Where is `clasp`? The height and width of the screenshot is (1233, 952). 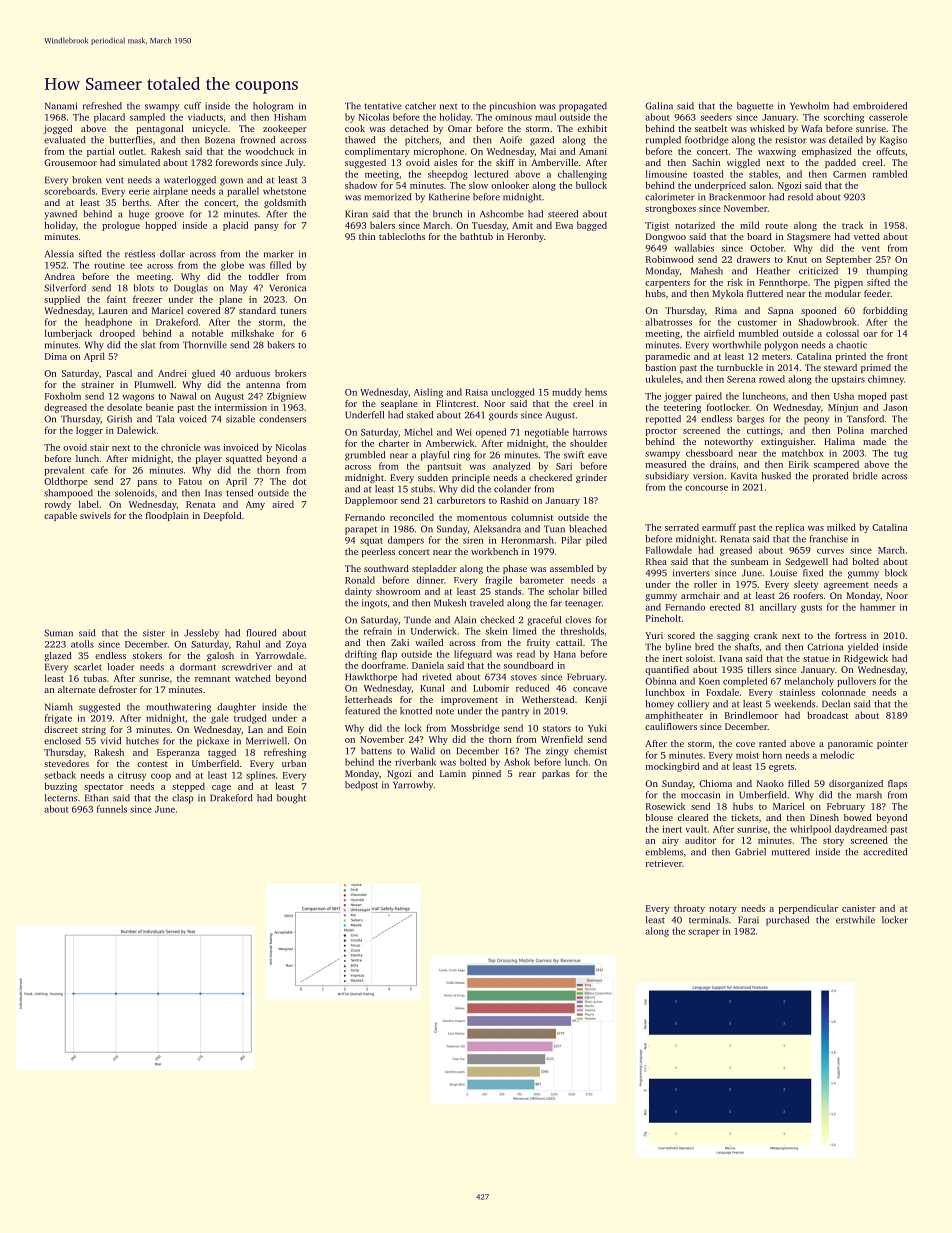 clasp is located at coordinates (183, 799).
